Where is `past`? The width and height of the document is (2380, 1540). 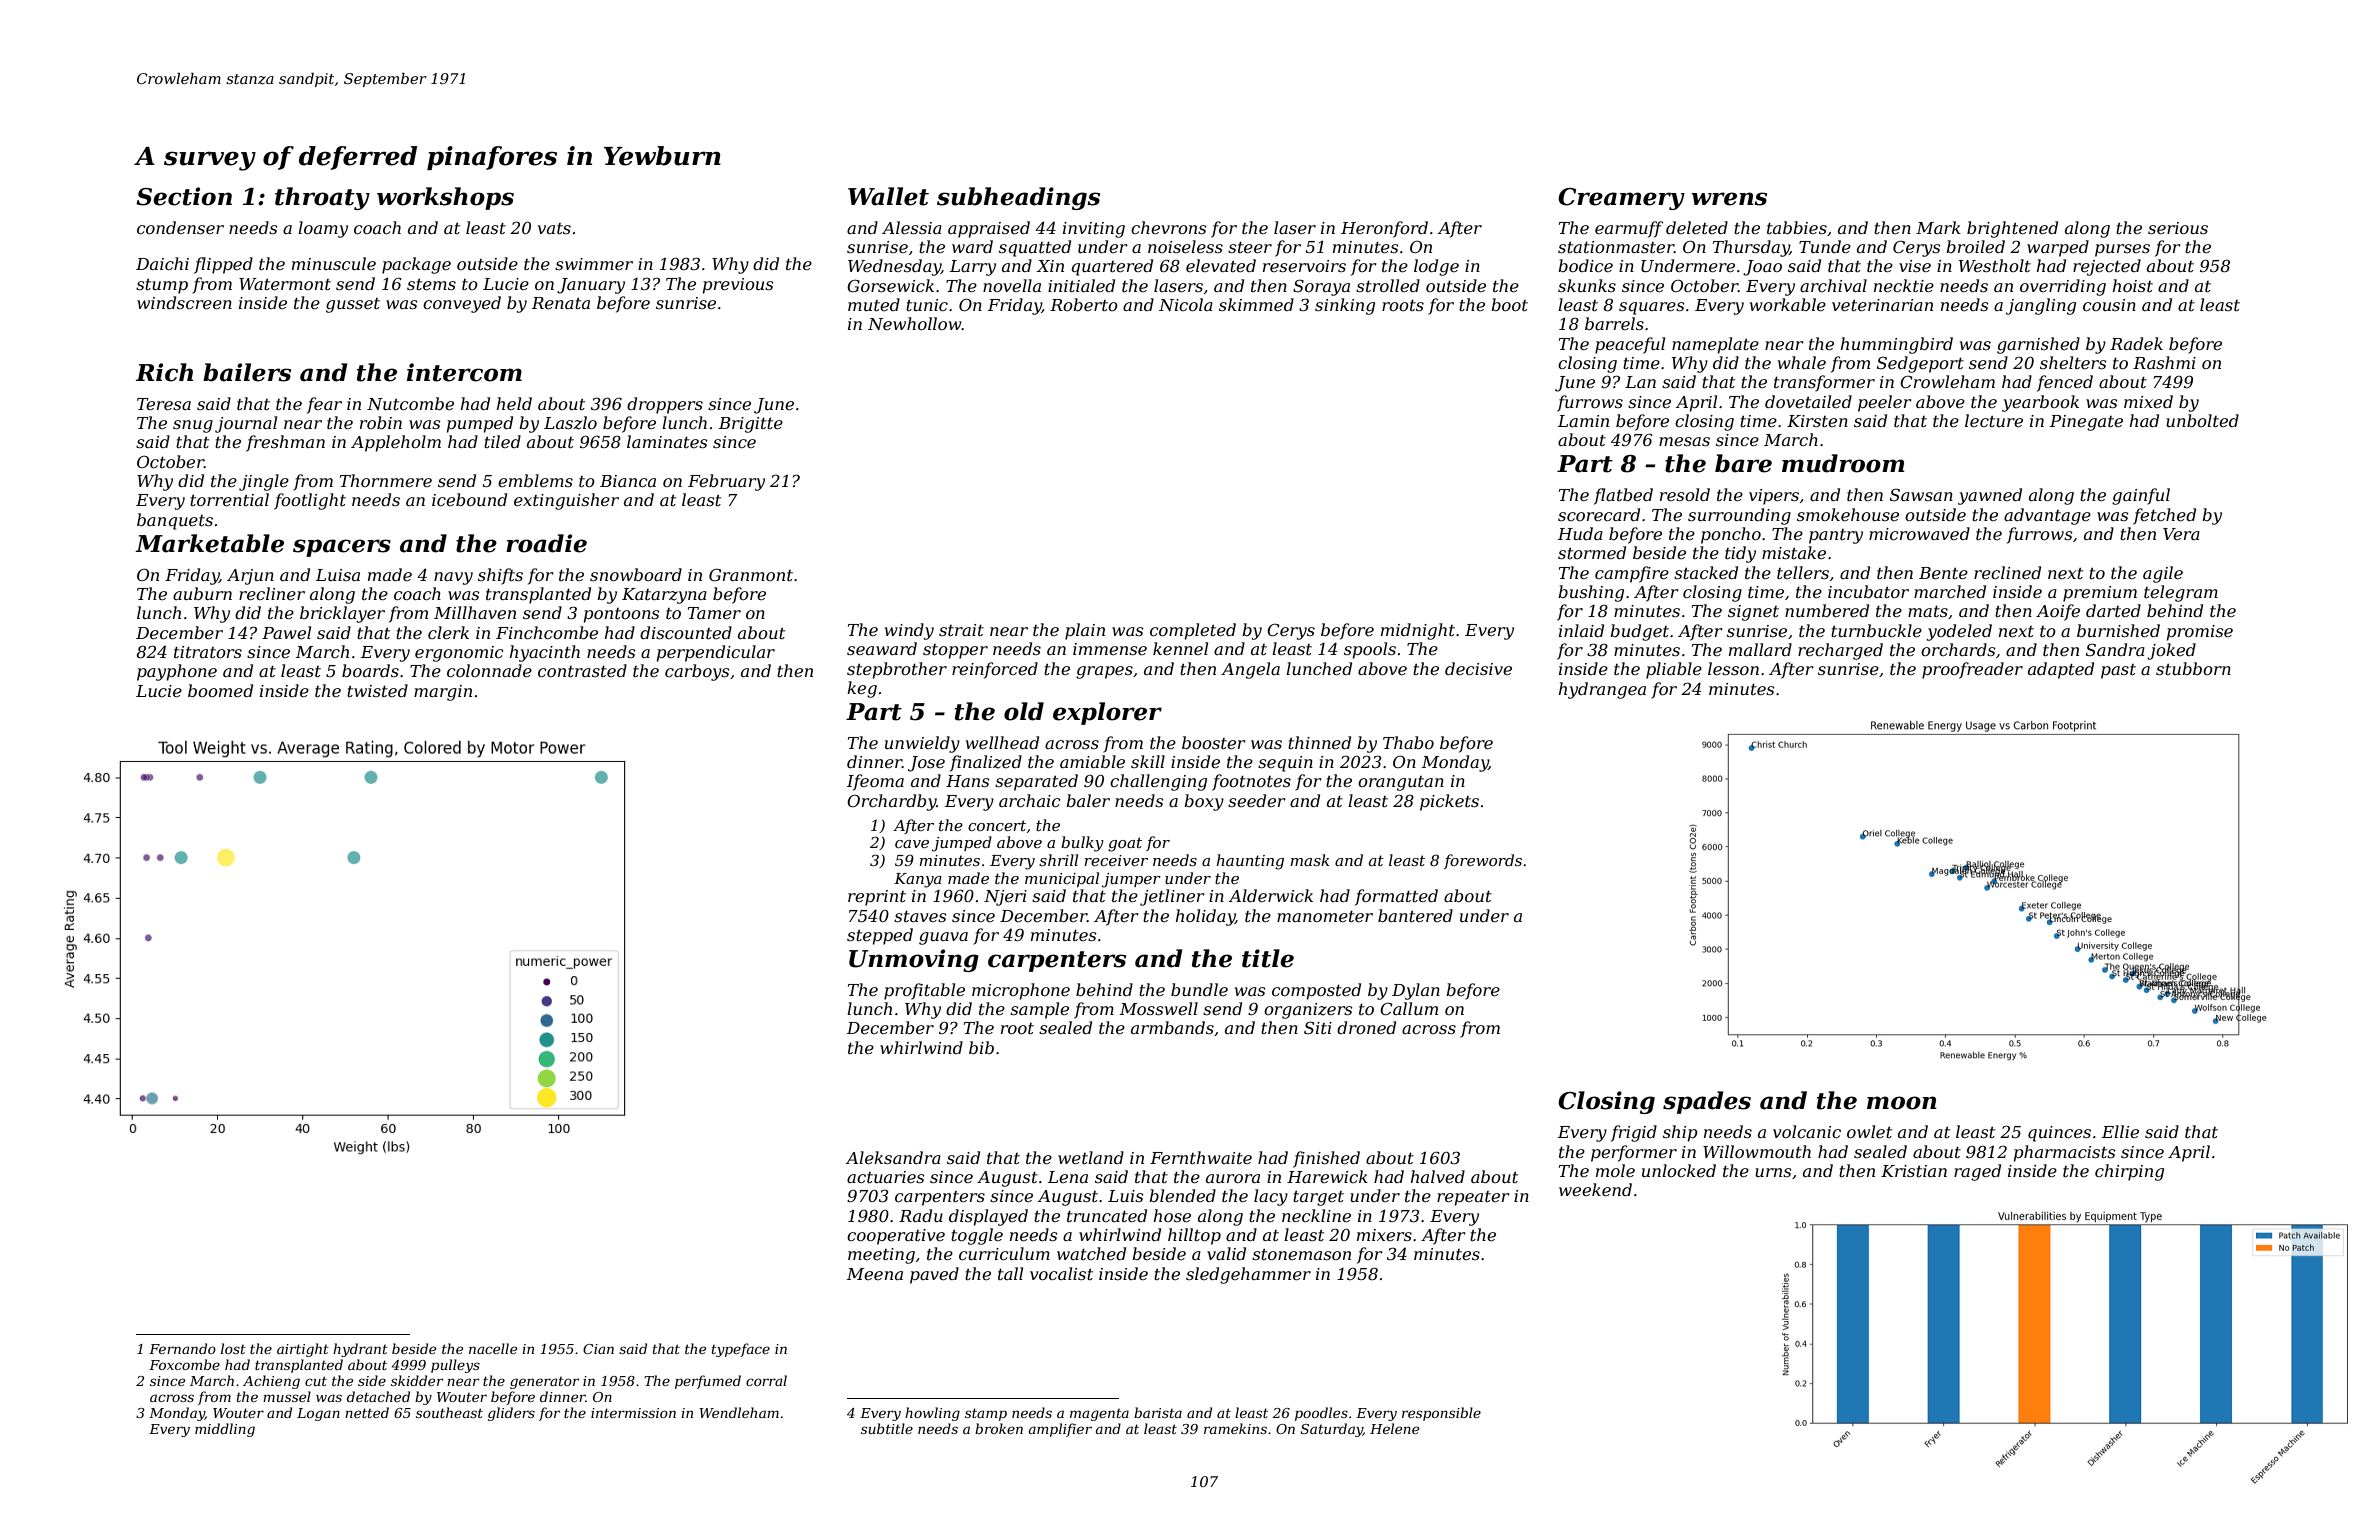 past is located at coordinates (2118, 671).
